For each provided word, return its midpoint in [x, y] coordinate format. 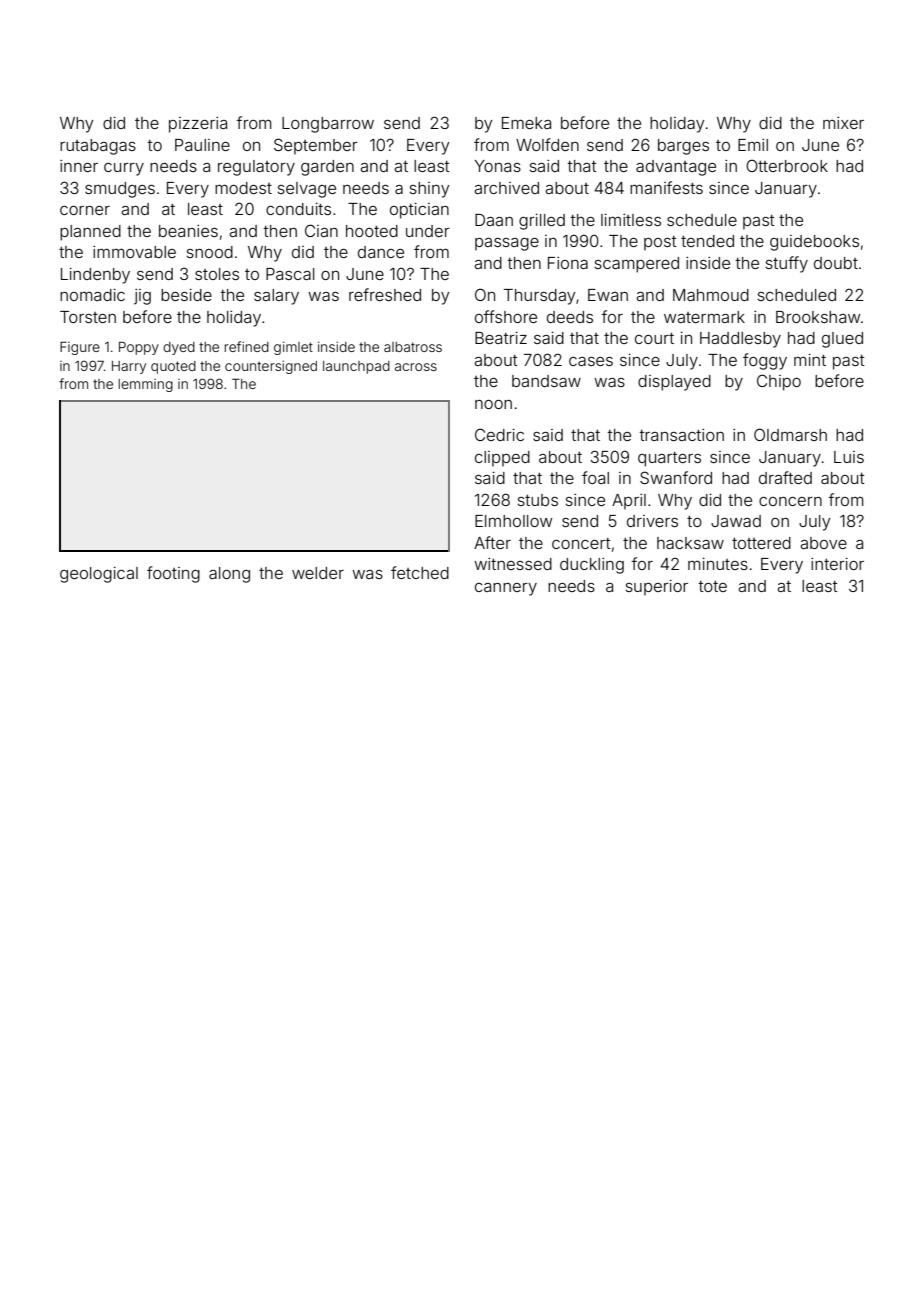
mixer [843, 123]
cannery [506, 589]
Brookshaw [818, 317]
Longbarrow [328, 125]
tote [713, 586]
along [229, 575]
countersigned [271, 367]
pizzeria [198, 125]
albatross [413, 347]
